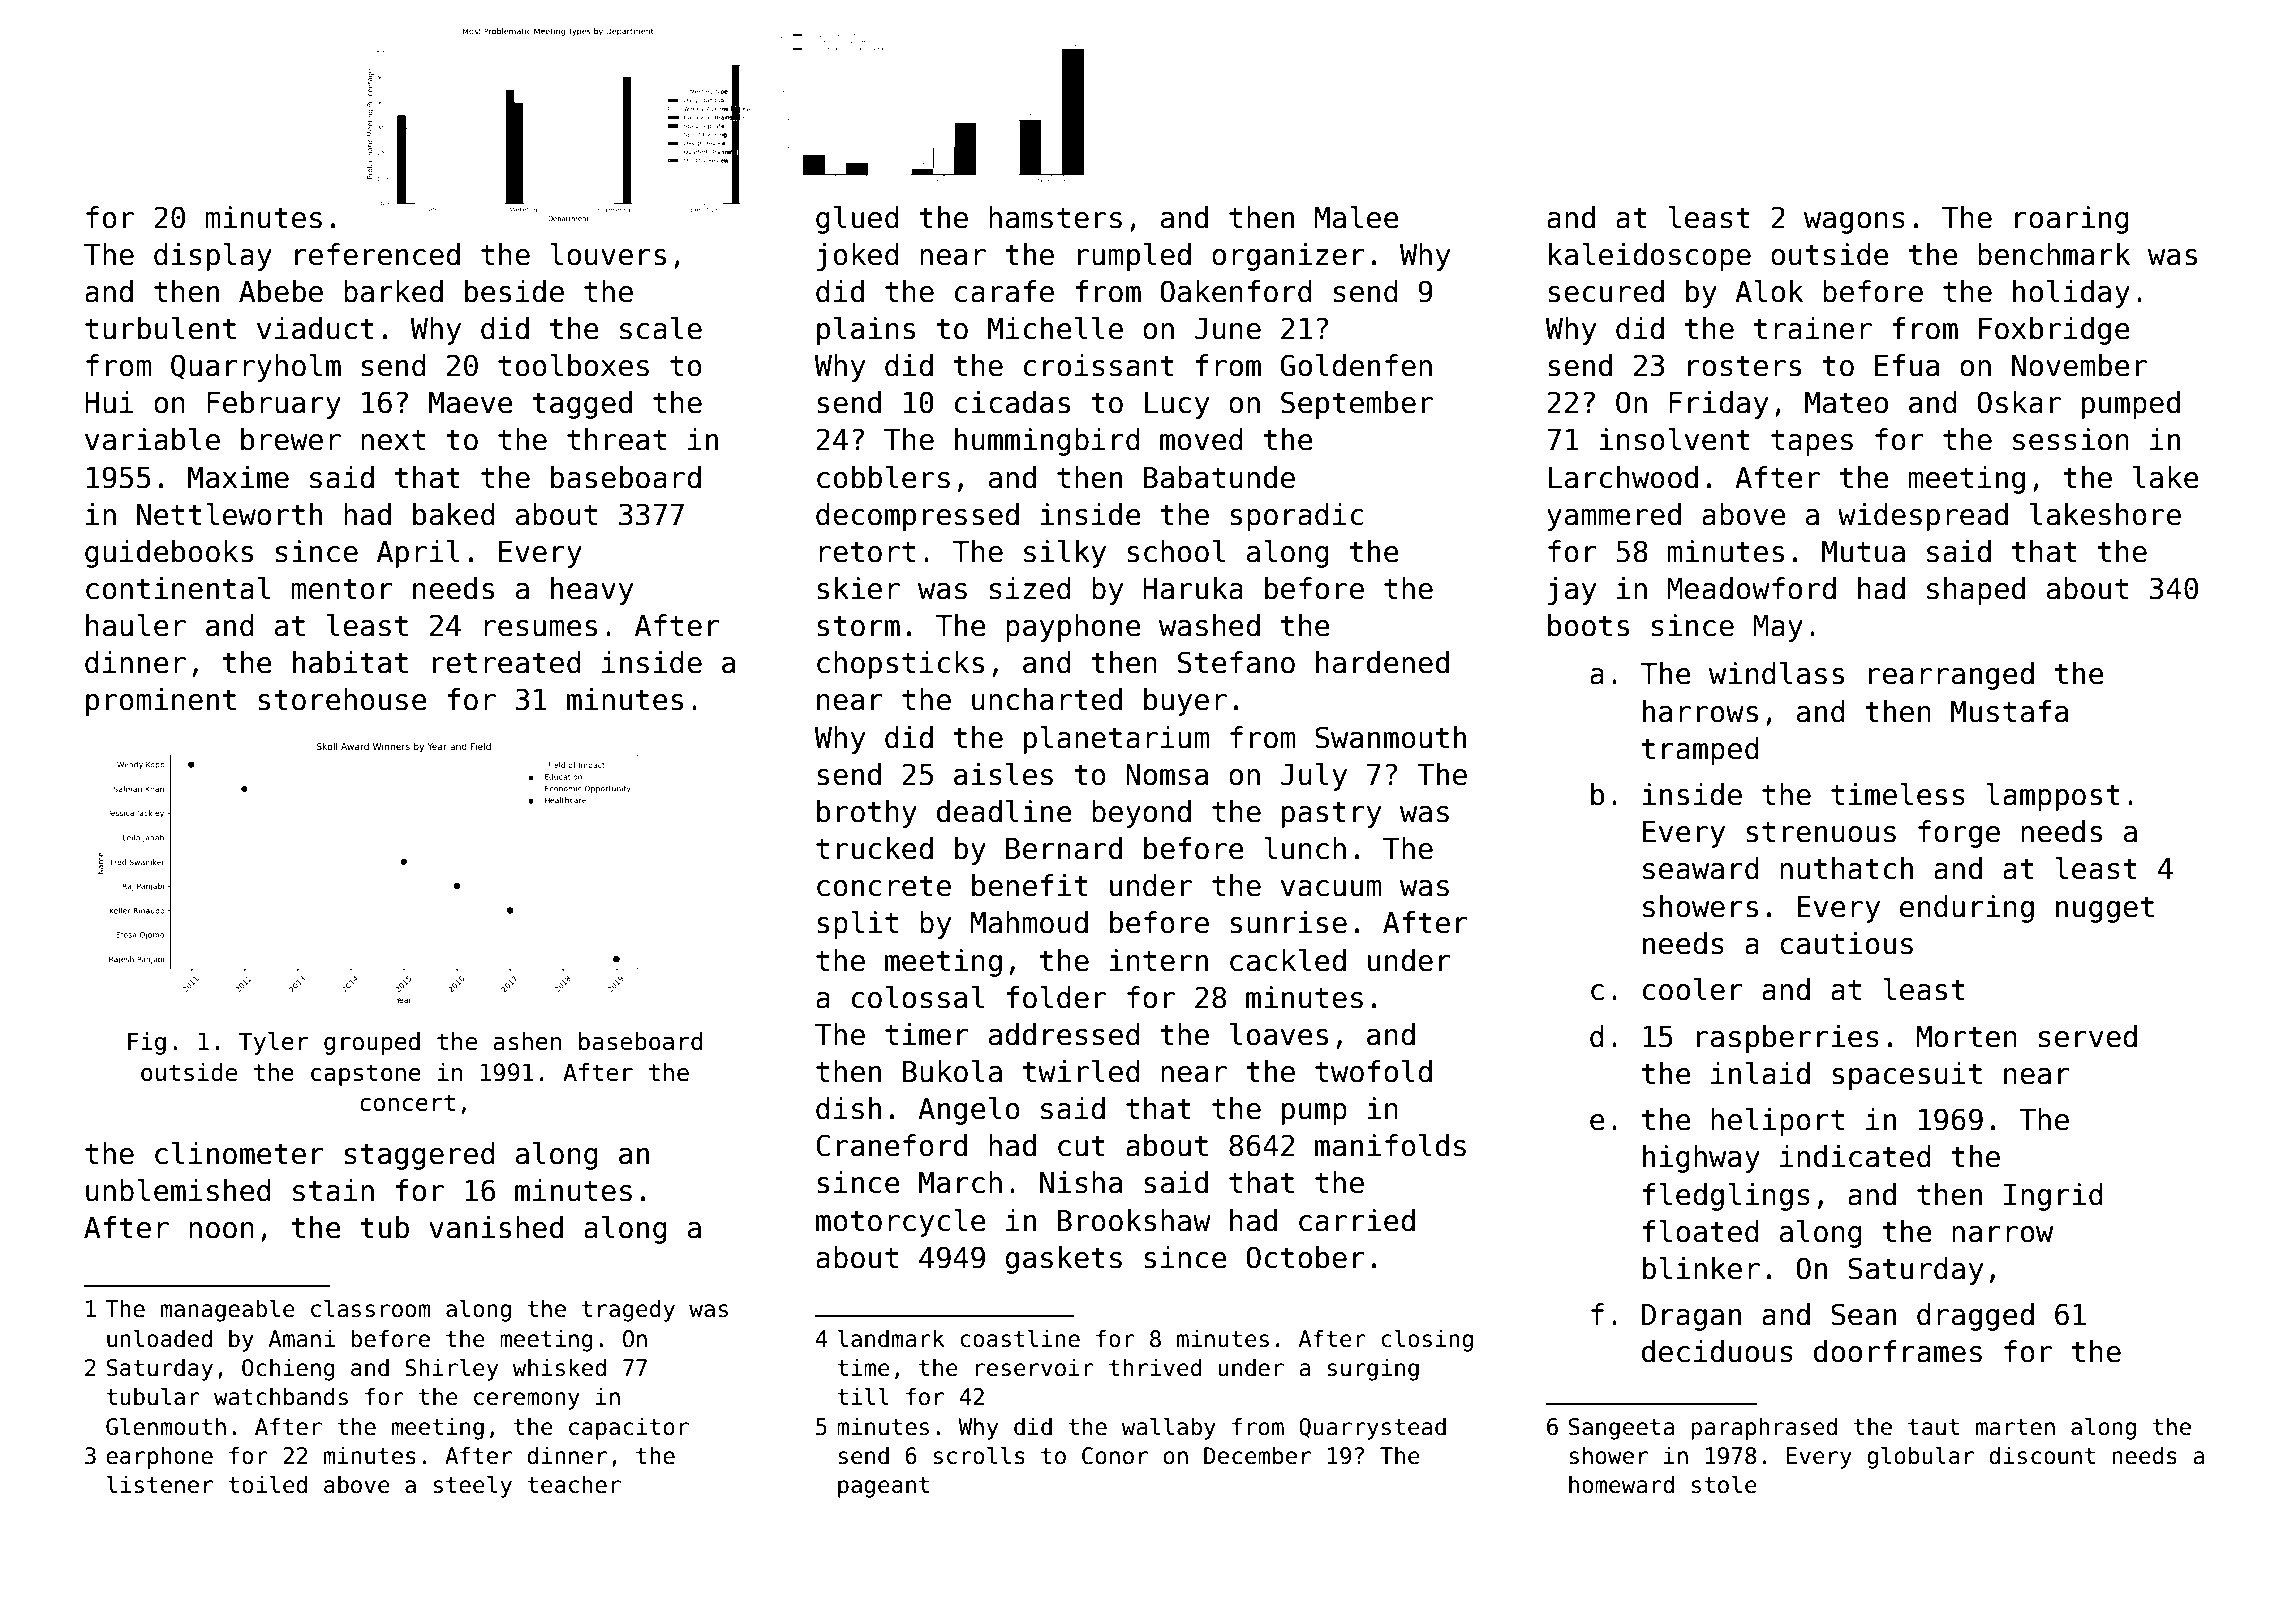 This page has width=2292, height=1620. I want to click on toiled, so click(267, 1484).
